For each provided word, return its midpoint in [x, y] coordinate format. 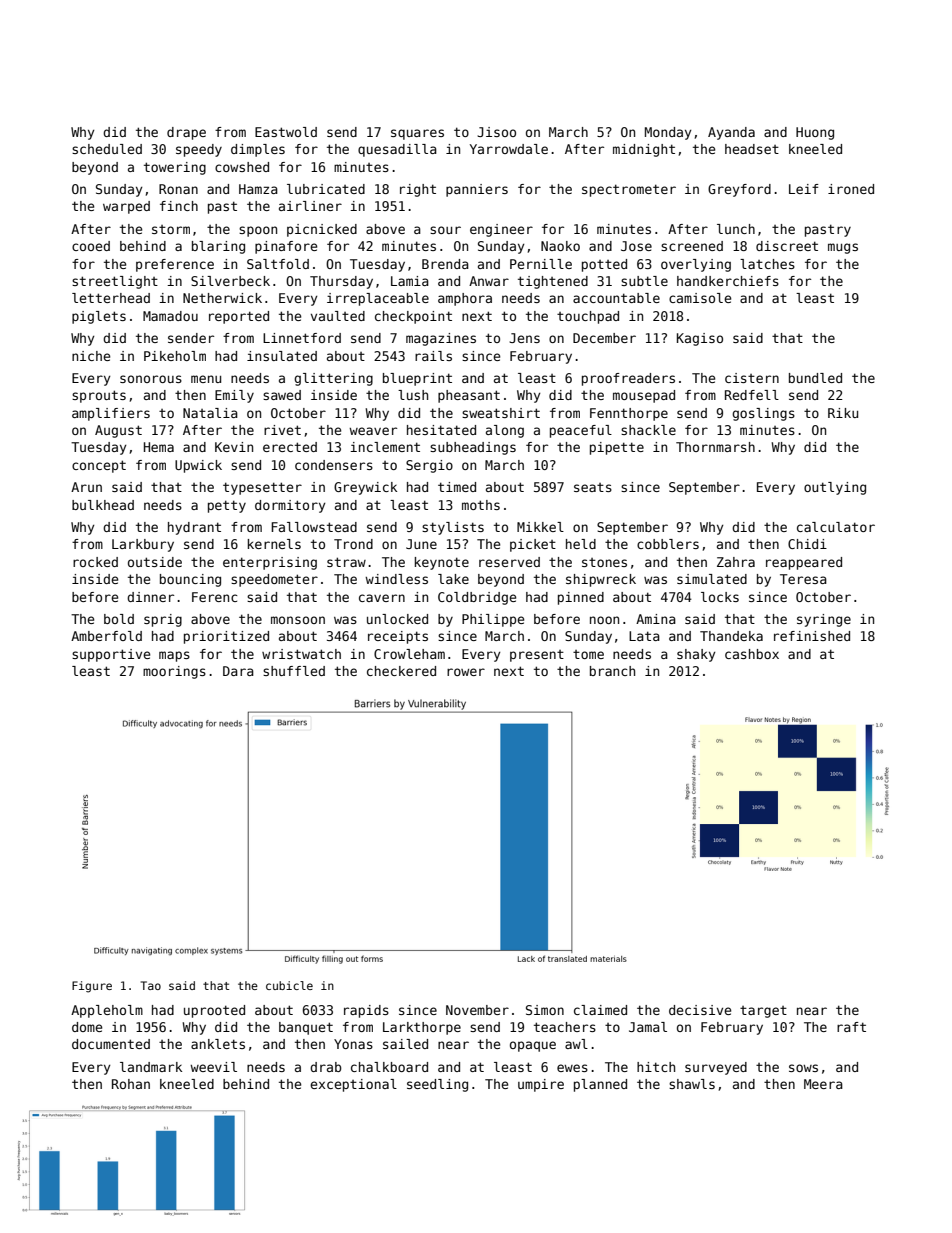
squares [417, 134]
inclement [385, 447]
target [763, 1012]
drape [186, 133]
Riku [843, 413]
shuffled [294, 671]
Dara [238, 671]
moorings [174, 672]
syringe [824, 620]
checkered [401, 671]
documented [111, 1044]
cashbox [752, 654]
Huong [815, 133]
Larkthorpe [422, 1028]
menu [206, 379]
